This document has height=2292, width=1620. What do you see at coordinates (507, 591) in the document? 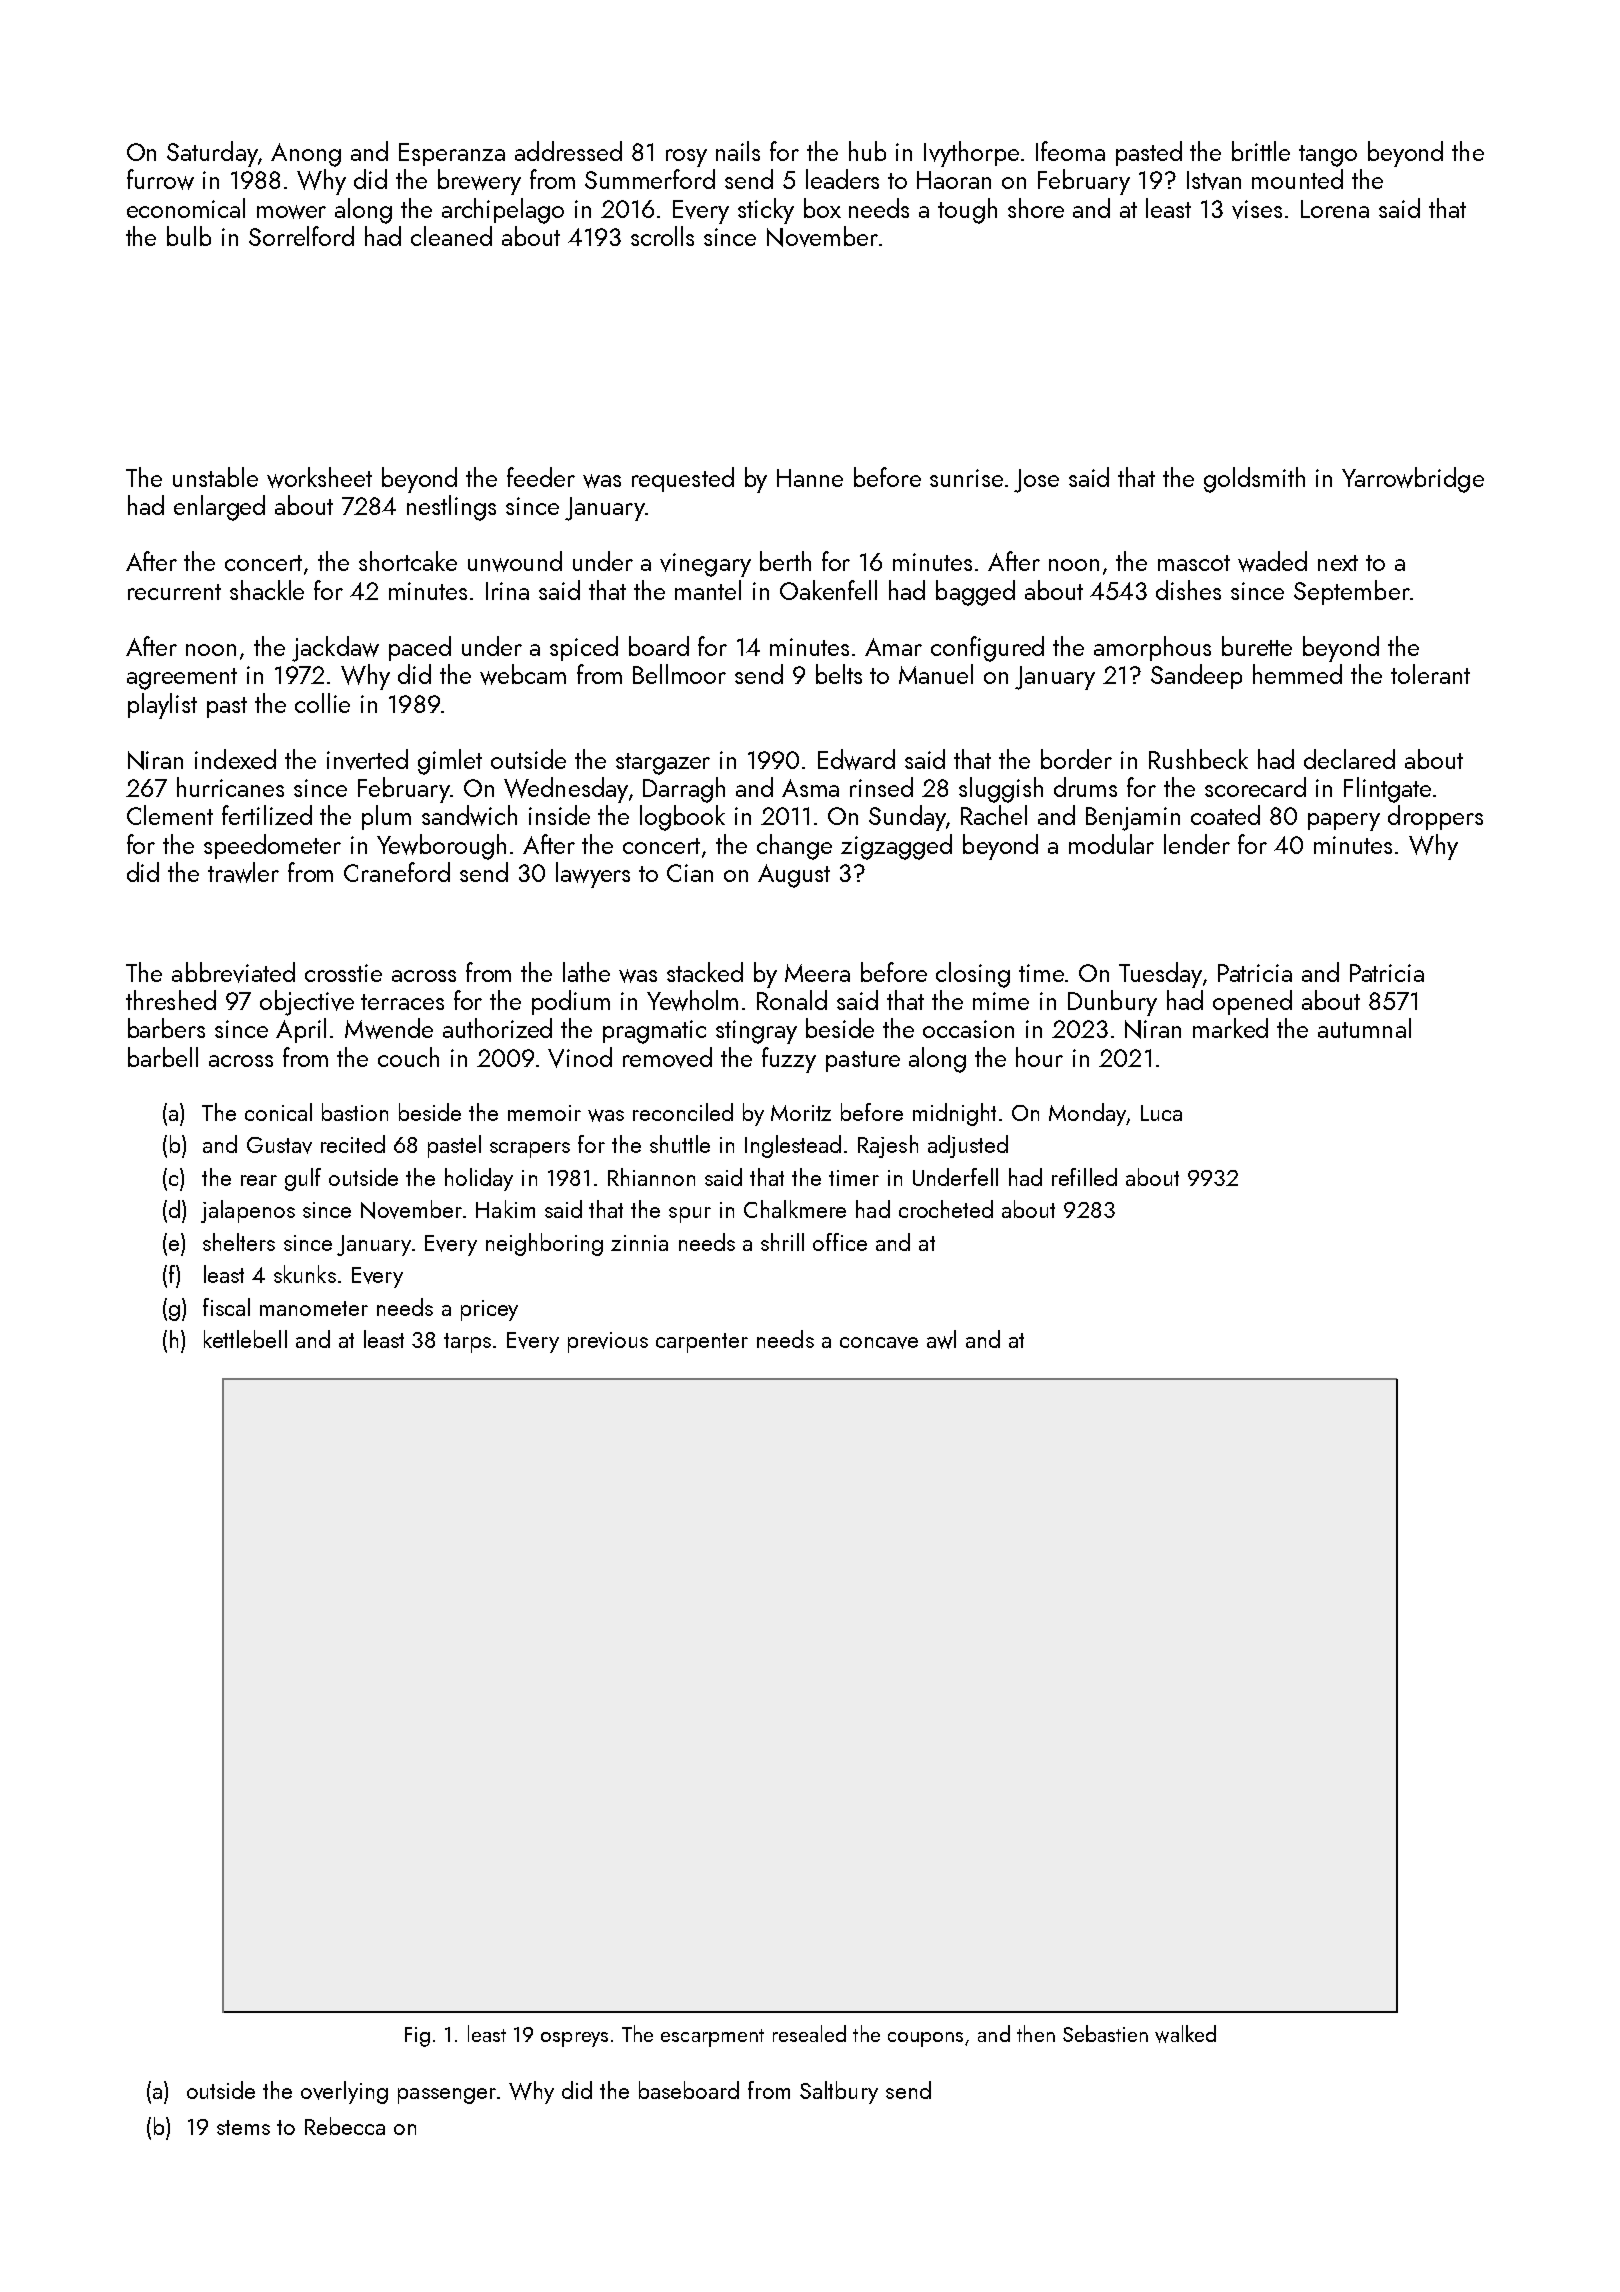
I see `Irina` at bounding box center [507, 591].
